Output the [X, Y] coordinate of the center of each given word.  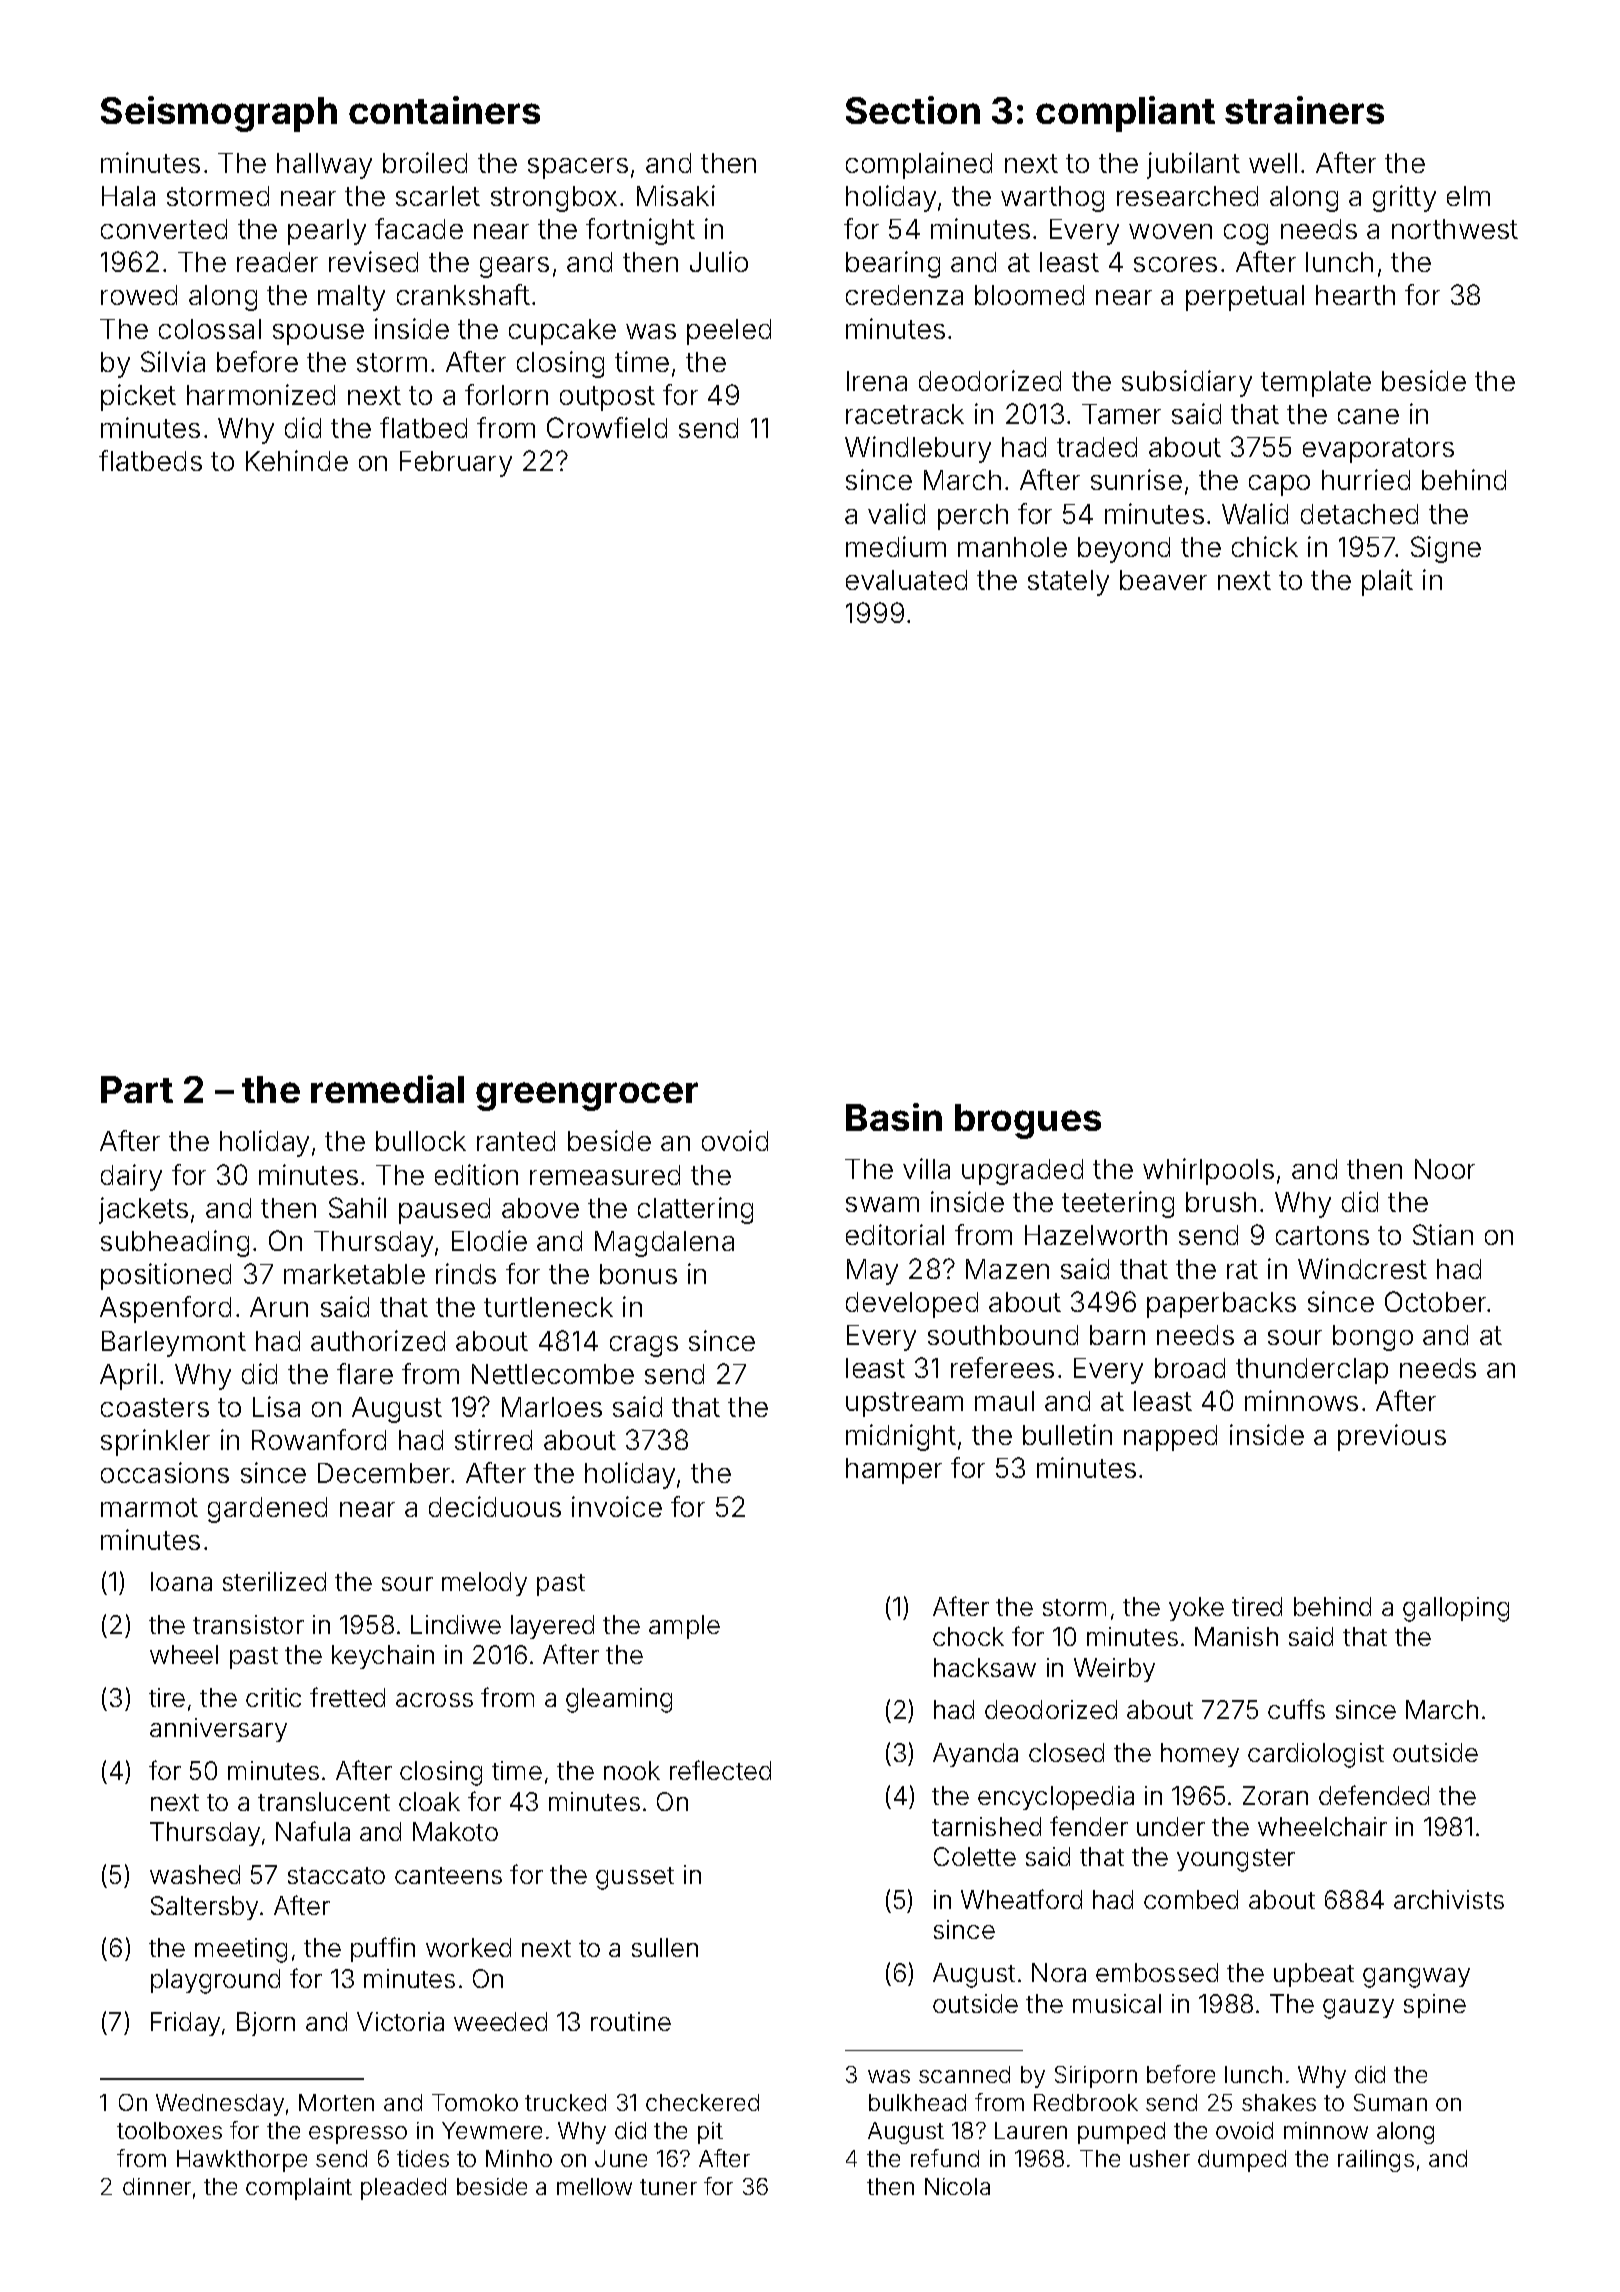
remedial [387, 1089]
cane [1368, 416]
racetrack [905, 414]
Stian [1443, 1234]
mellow [594, 2186]
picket [138, 397]
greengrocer [587, 1096]
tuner [668, 2187]
